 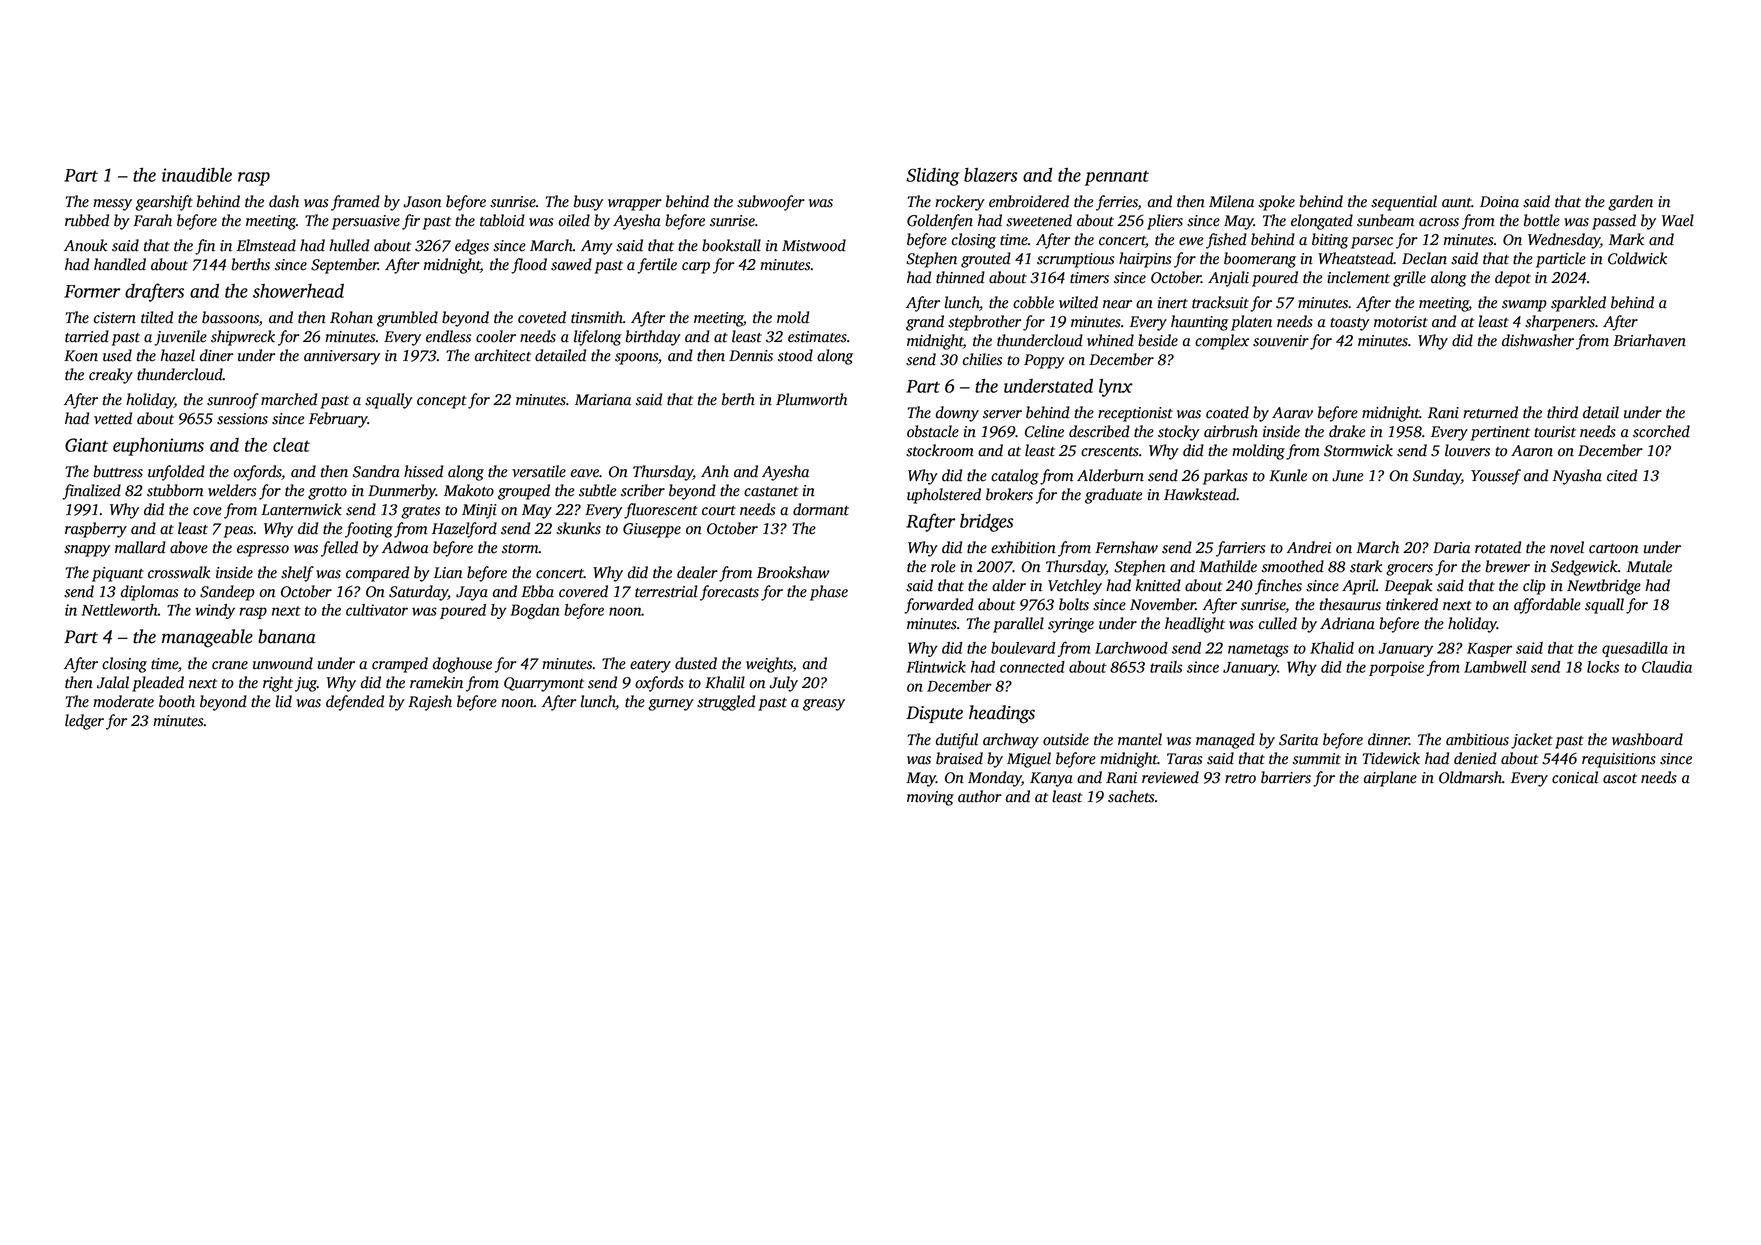 What do you see at coordinates (1630, 203) in the screenshot?
I see `garden` at bounding box center [1630, 203].
